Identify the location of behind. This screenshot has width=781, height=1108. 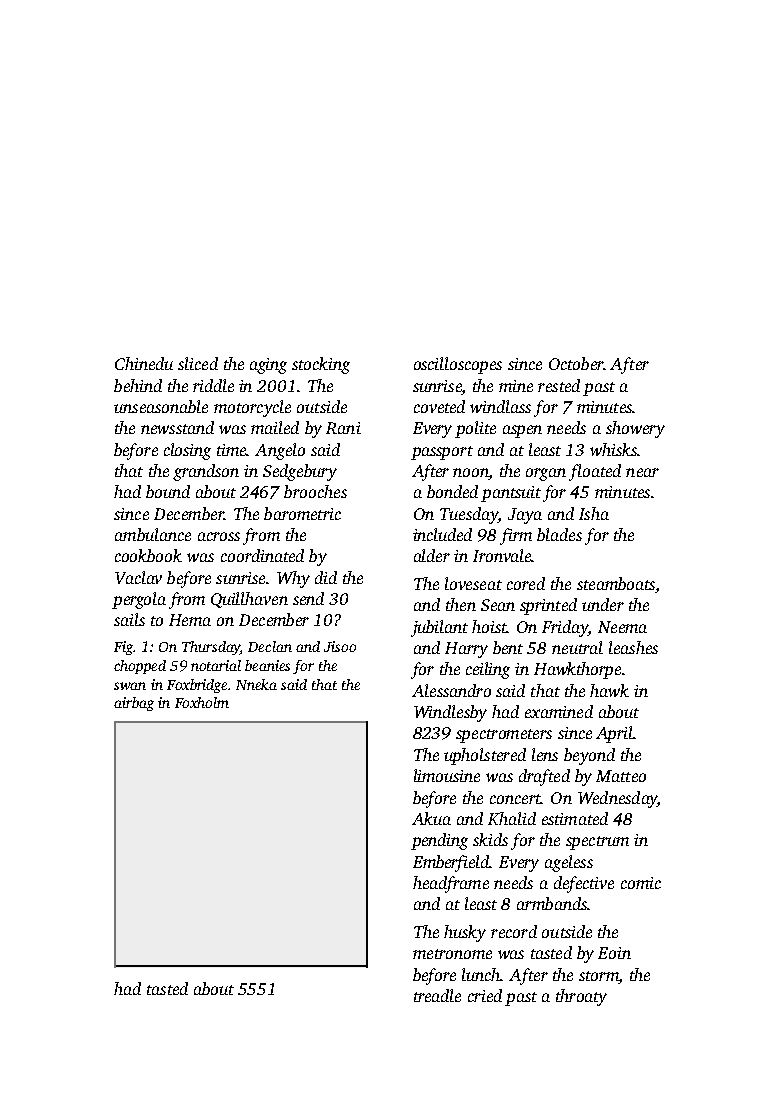
(138, 385).
